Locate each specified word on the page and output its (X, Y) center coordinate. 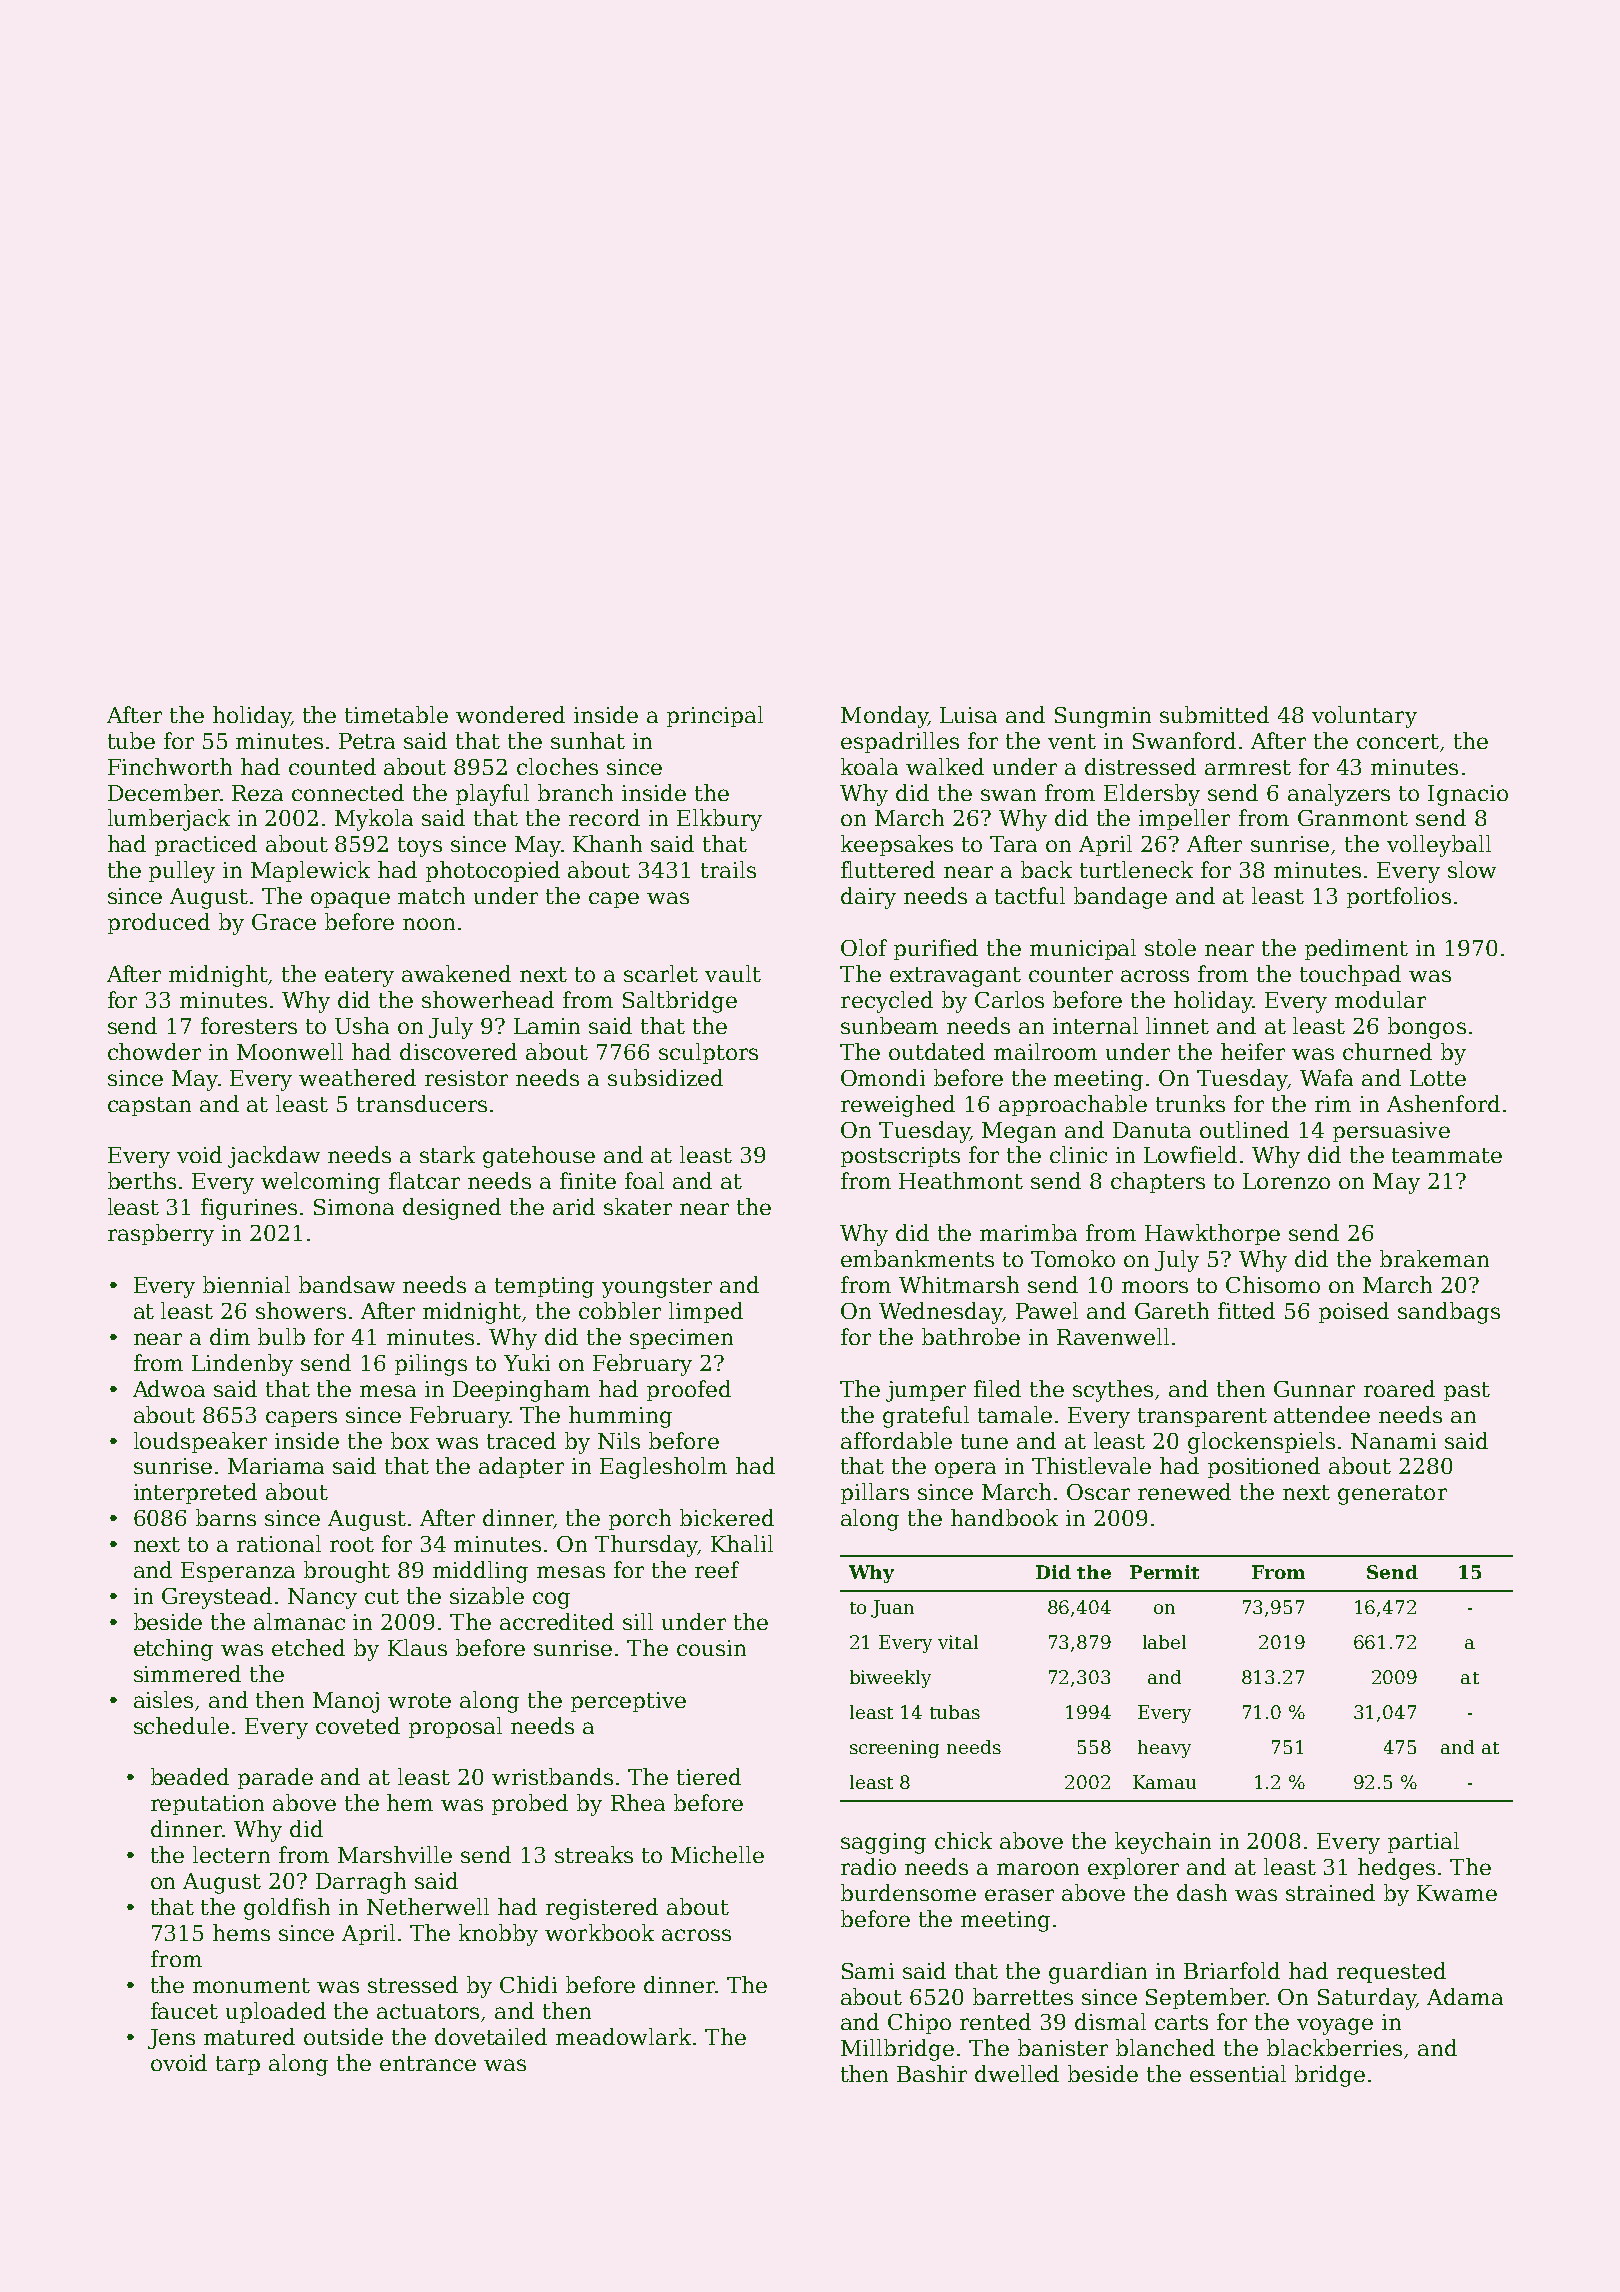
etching (173, 1650)
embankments (917, 1258)
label (1164, 1642)
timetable (396, 714)
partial (1423, 1842)
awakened (456, 973)
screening (894, 1749)
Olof (864, 947)
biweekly (890, 1679)
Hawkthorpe (1212, 1234)
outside (343, 2036)
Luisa (968, 715)
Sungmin (1103, 717)
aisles (163, 1699)
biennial (246, 1284)
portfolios (1399, 897)
